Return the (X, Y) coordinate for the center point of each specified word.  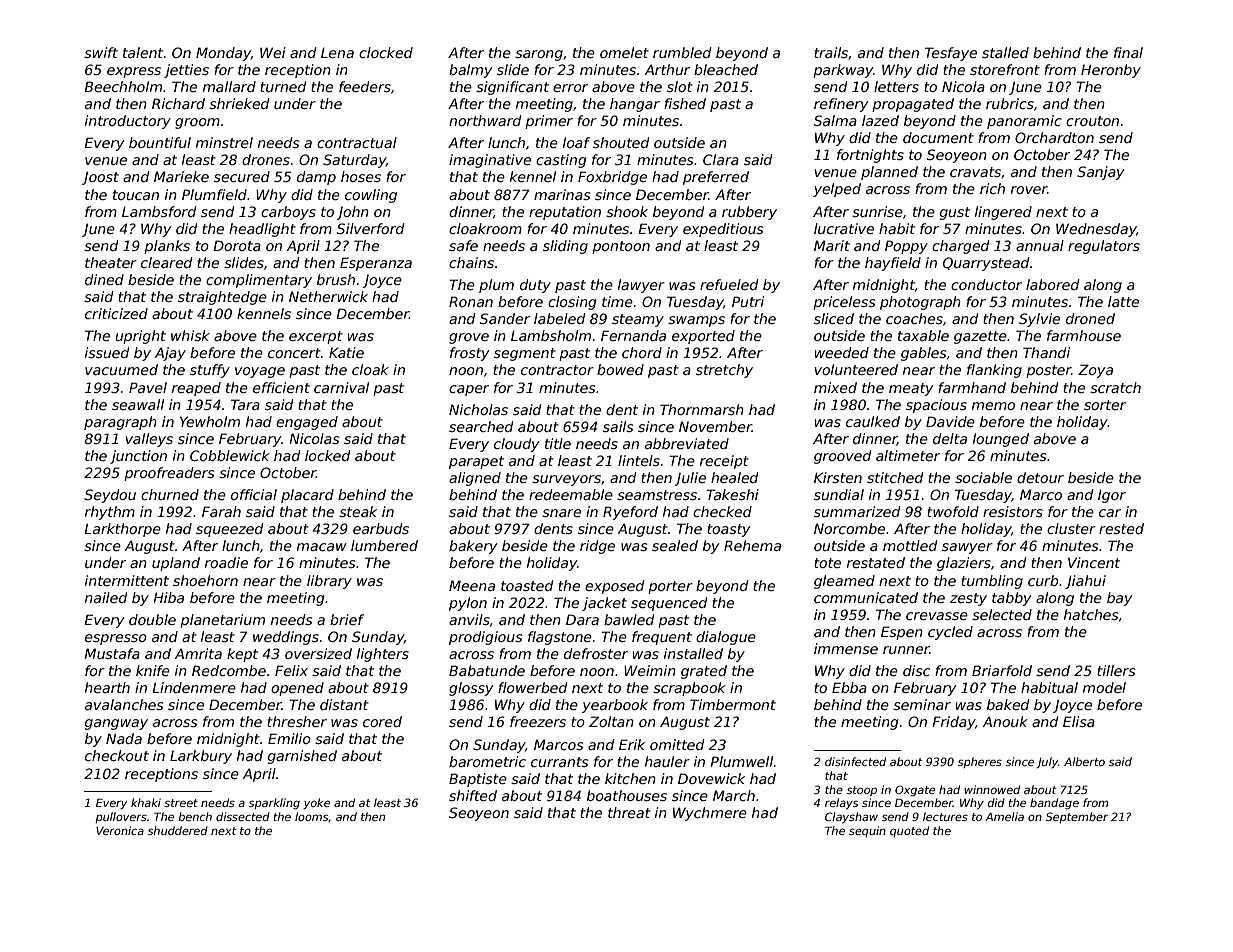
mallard (229, 86)
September (1077, 817)
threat (629, 812)
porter (670, 587)
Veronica (120, 830)
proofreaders (169, 474)
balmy (470, 71)
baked (1008, 704)
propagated (913, 105)
